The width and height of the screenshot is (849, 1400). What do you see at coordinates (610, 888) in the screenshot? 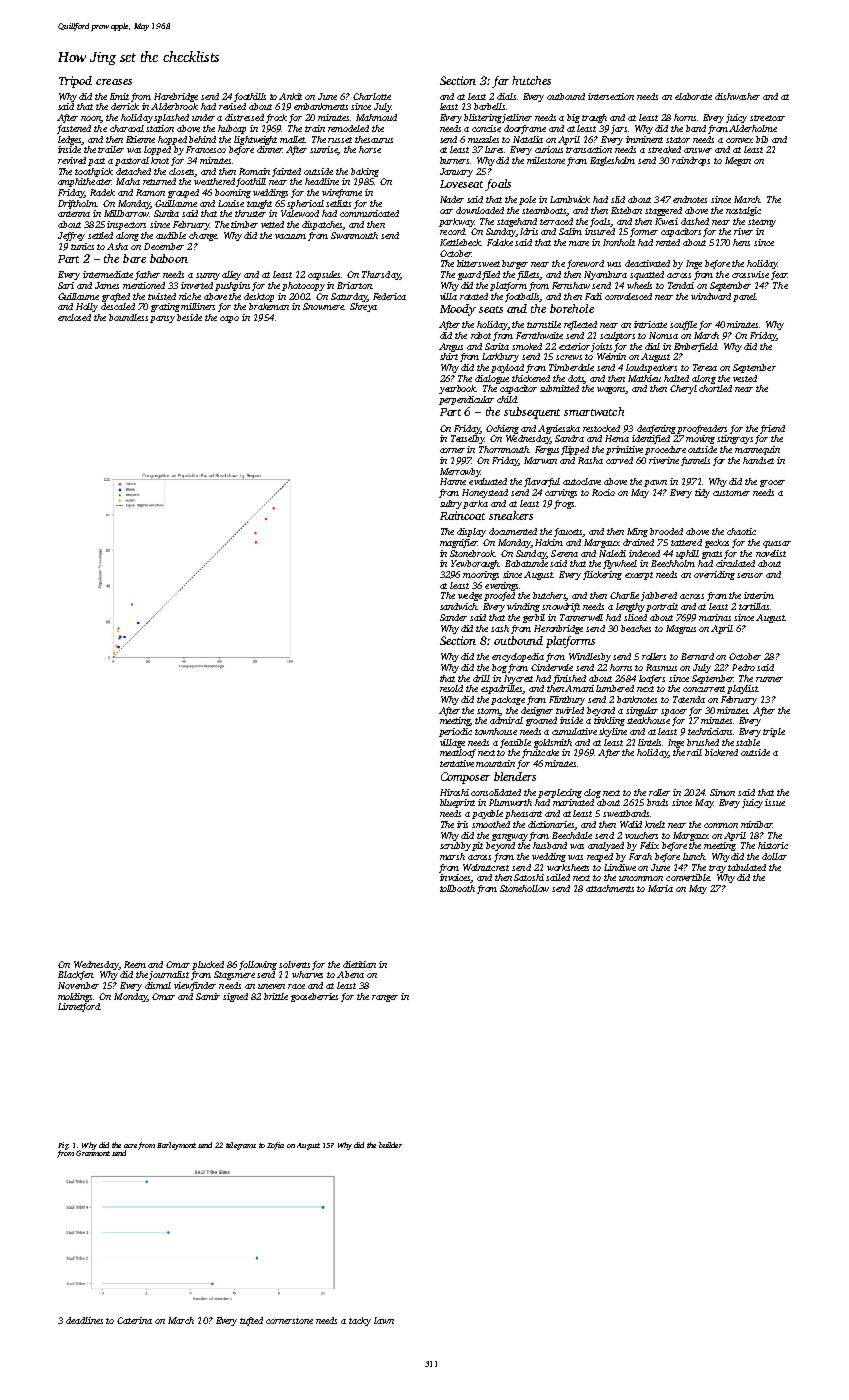
I see `attachments` at bounding box center [610, 888].
